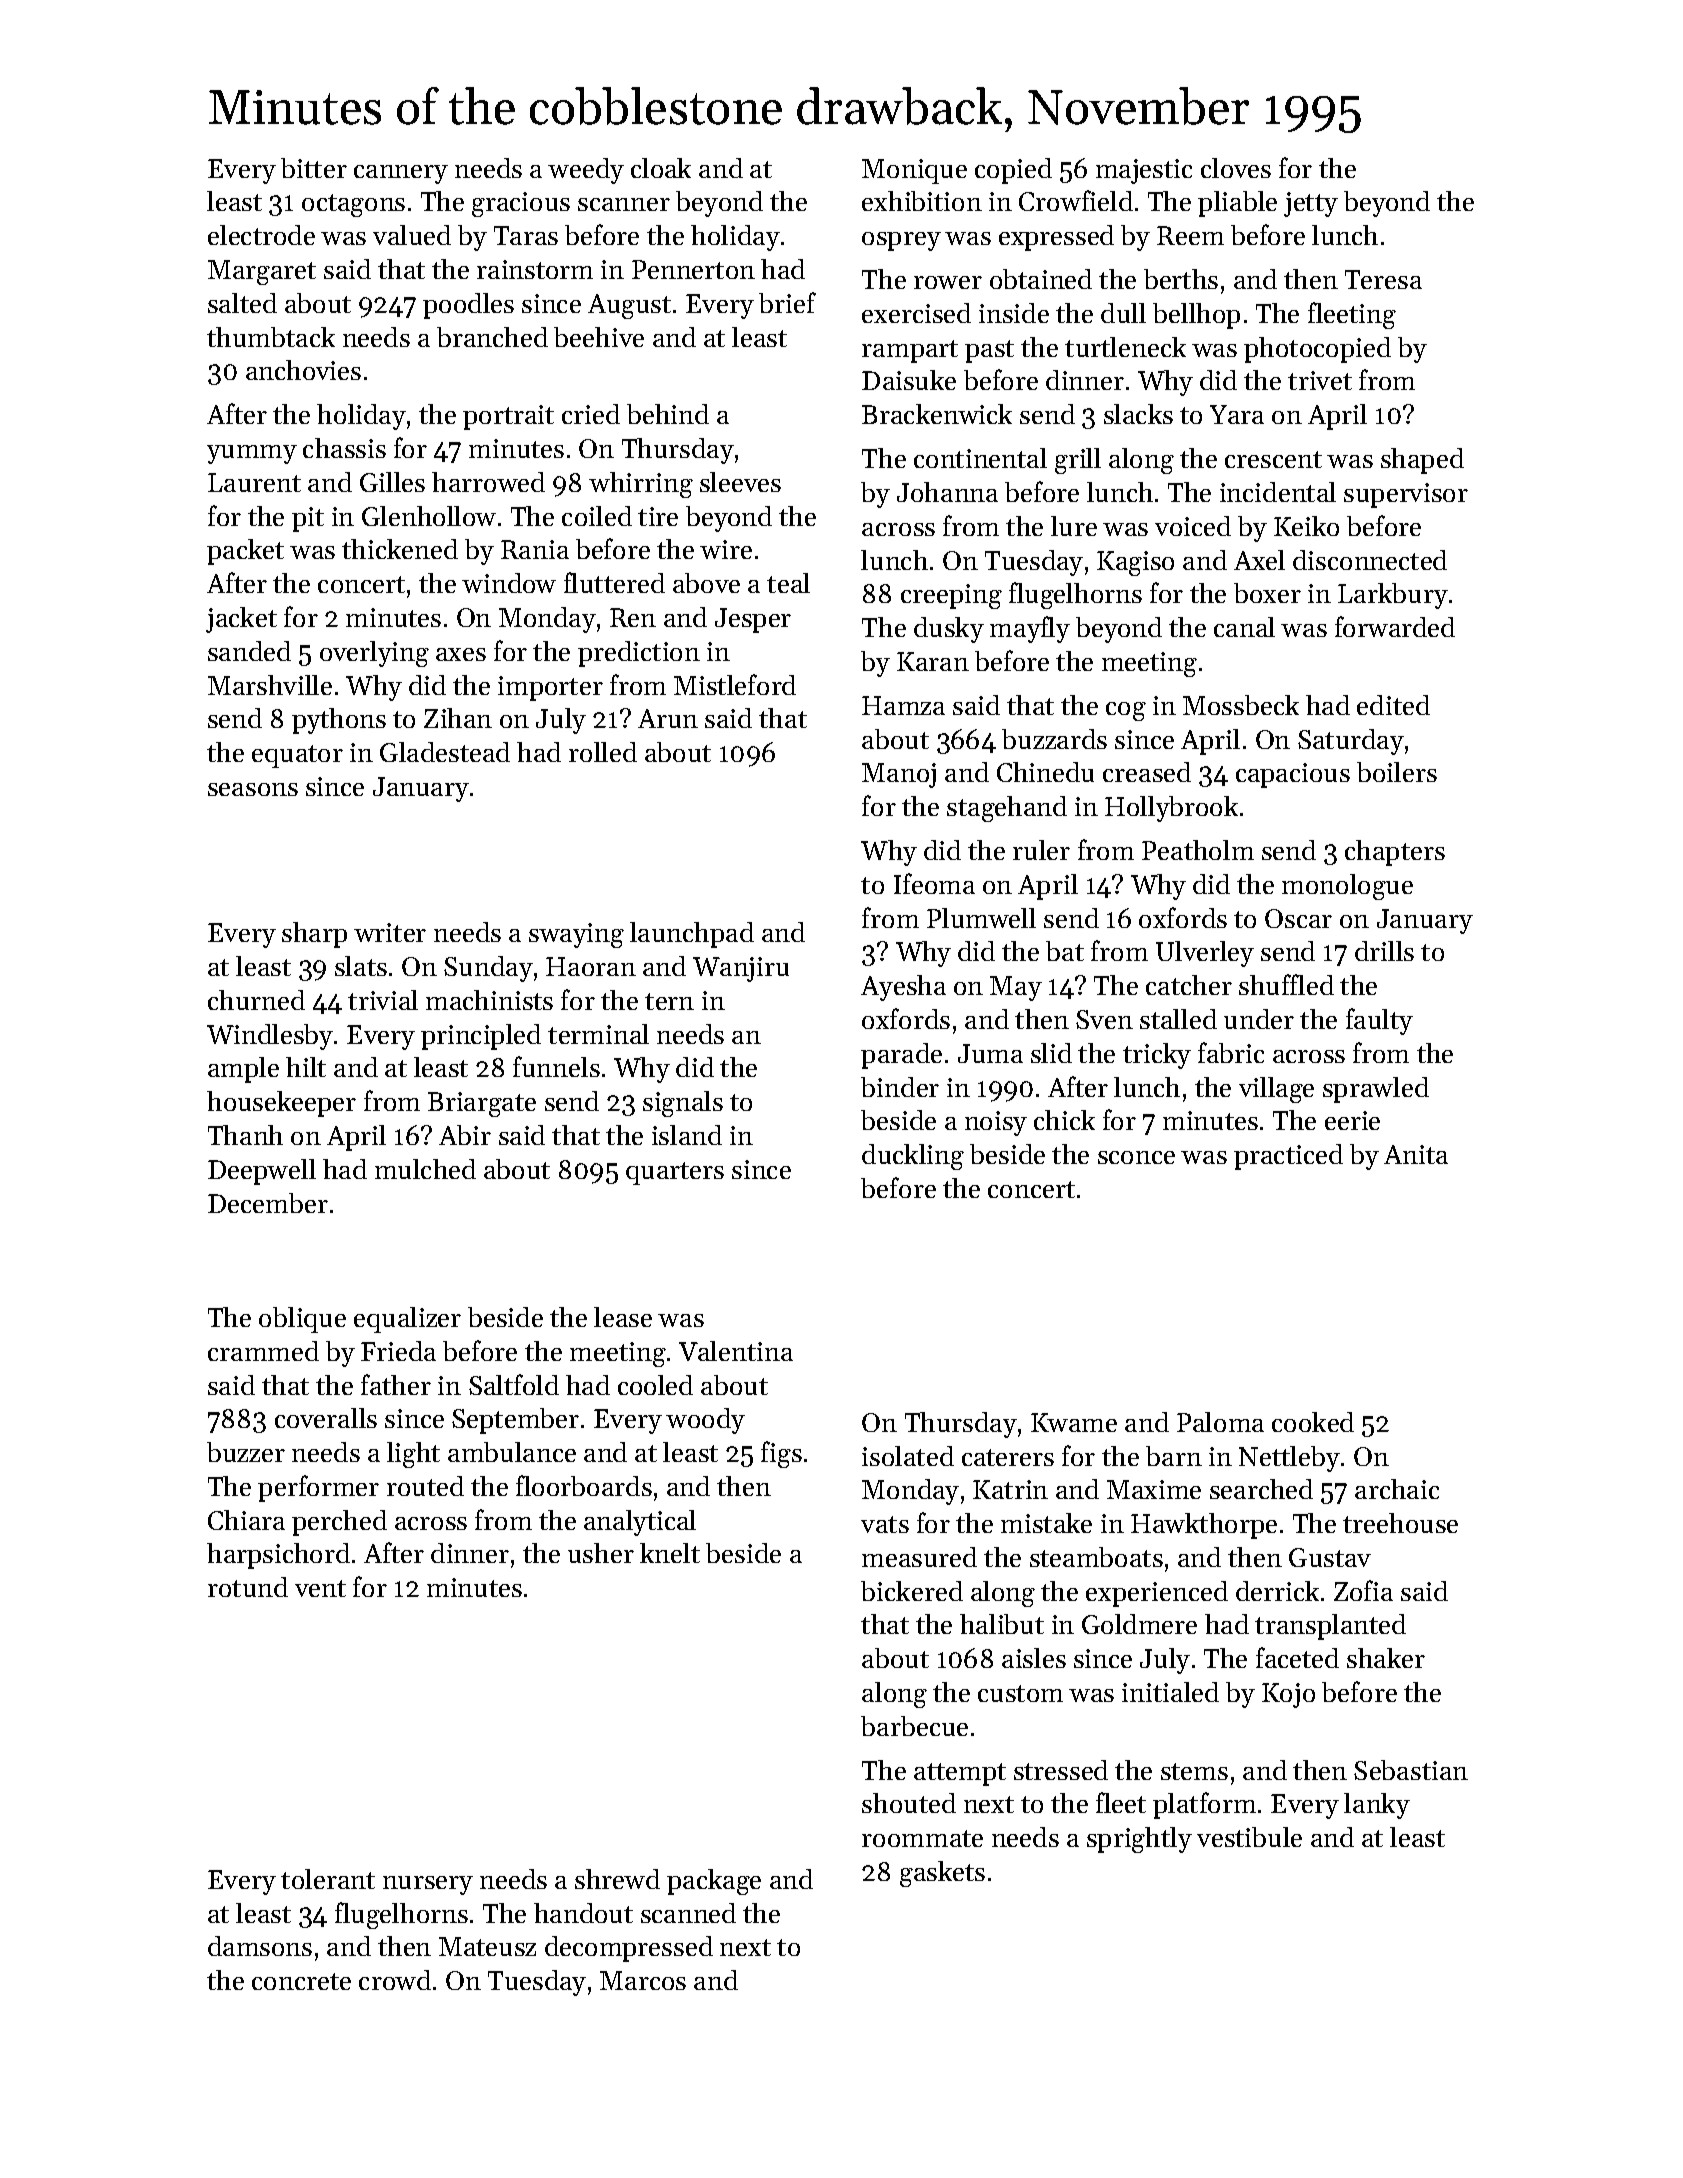 Image resolution: width=1683 pixels, height=2178 pixels. Describe the element at coordinates (253, 789) in the page. I see `seasons` at that location.
